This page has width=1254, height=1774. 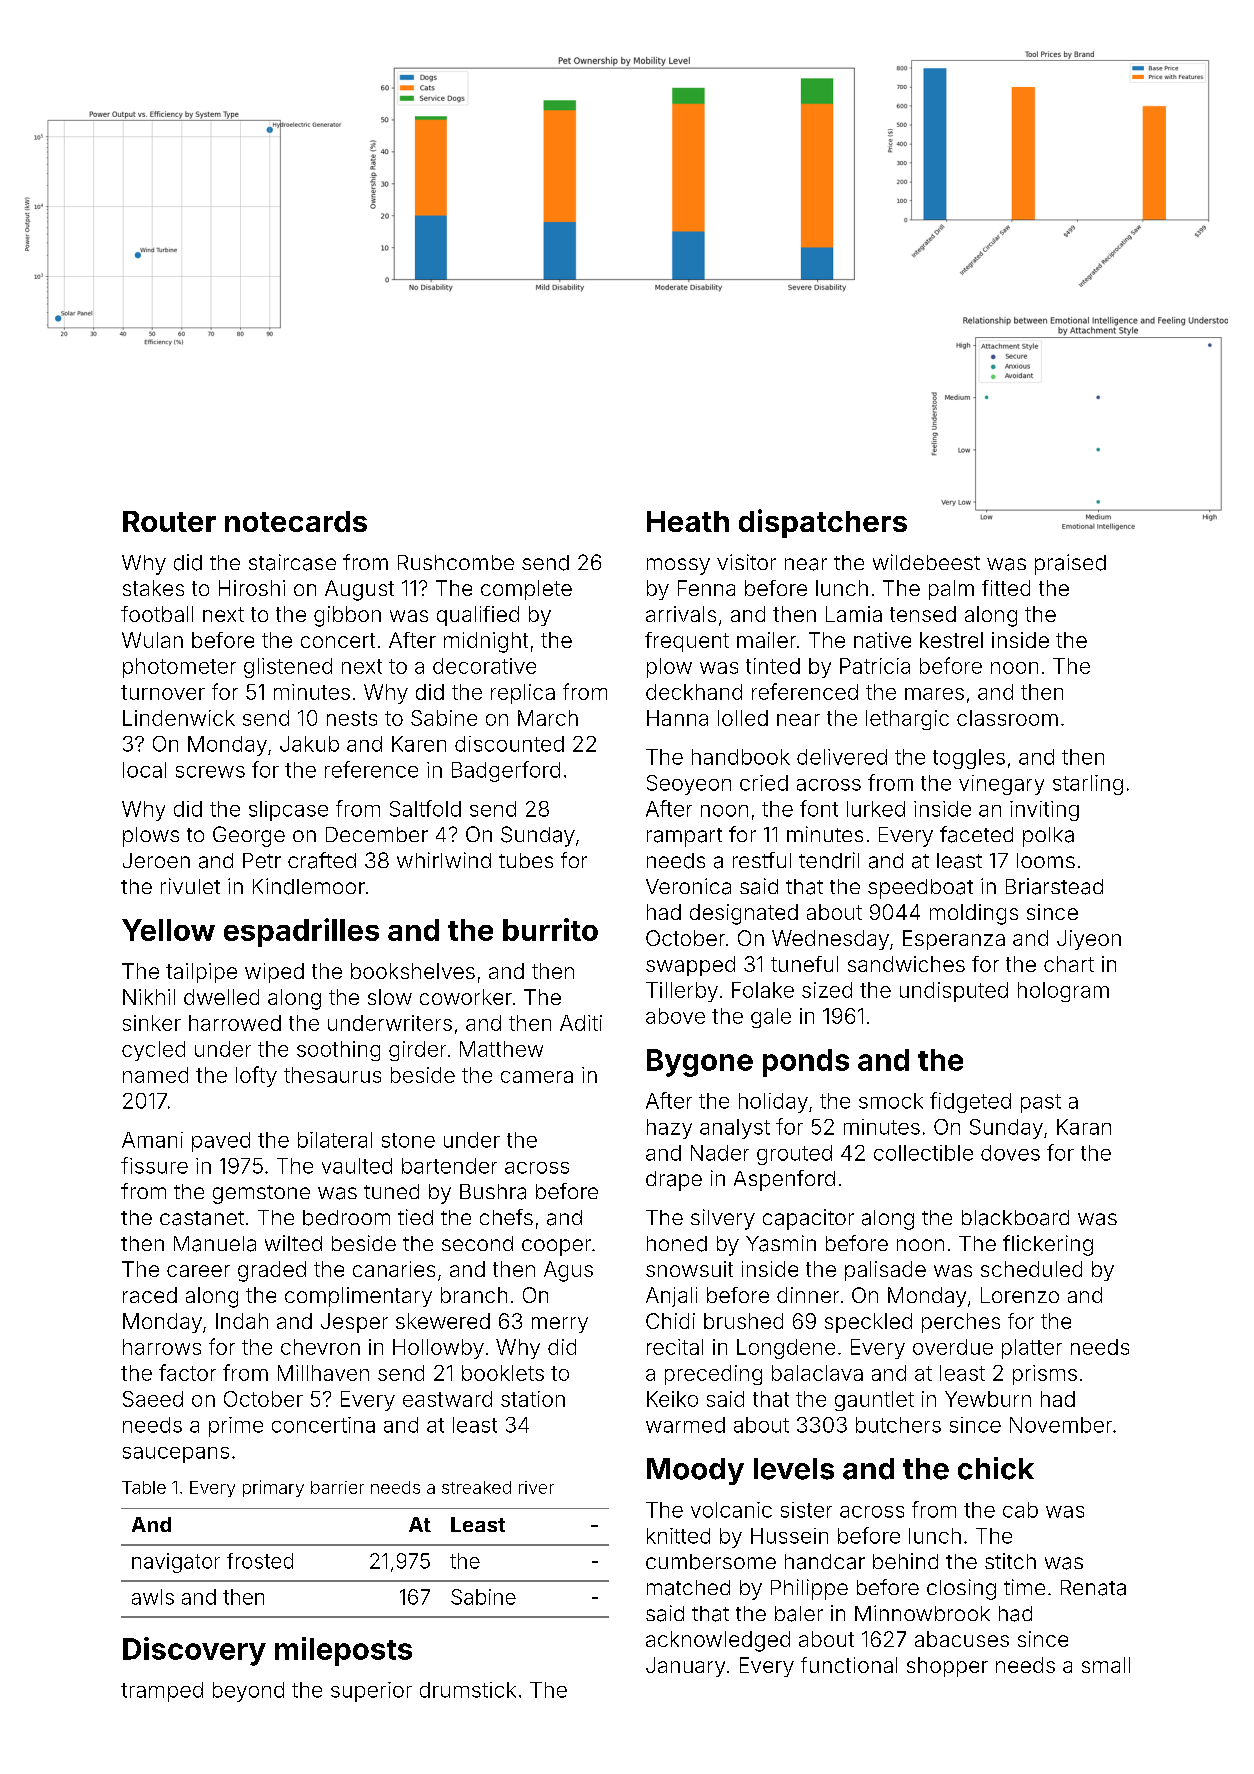 I want to click on Router, so click(x=169, y=521).
